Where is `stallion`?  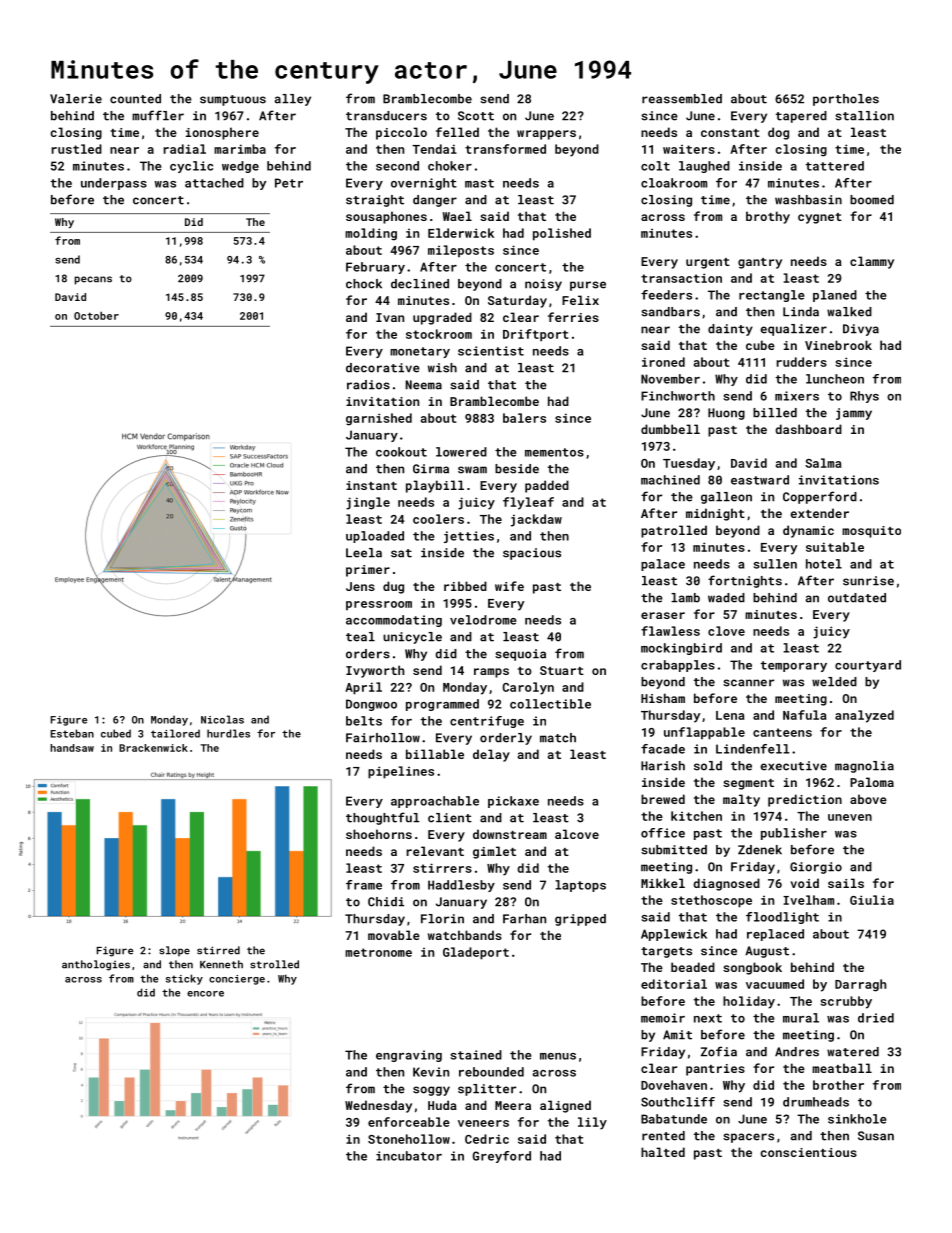 stallion is located at coordinates (864, 116).
